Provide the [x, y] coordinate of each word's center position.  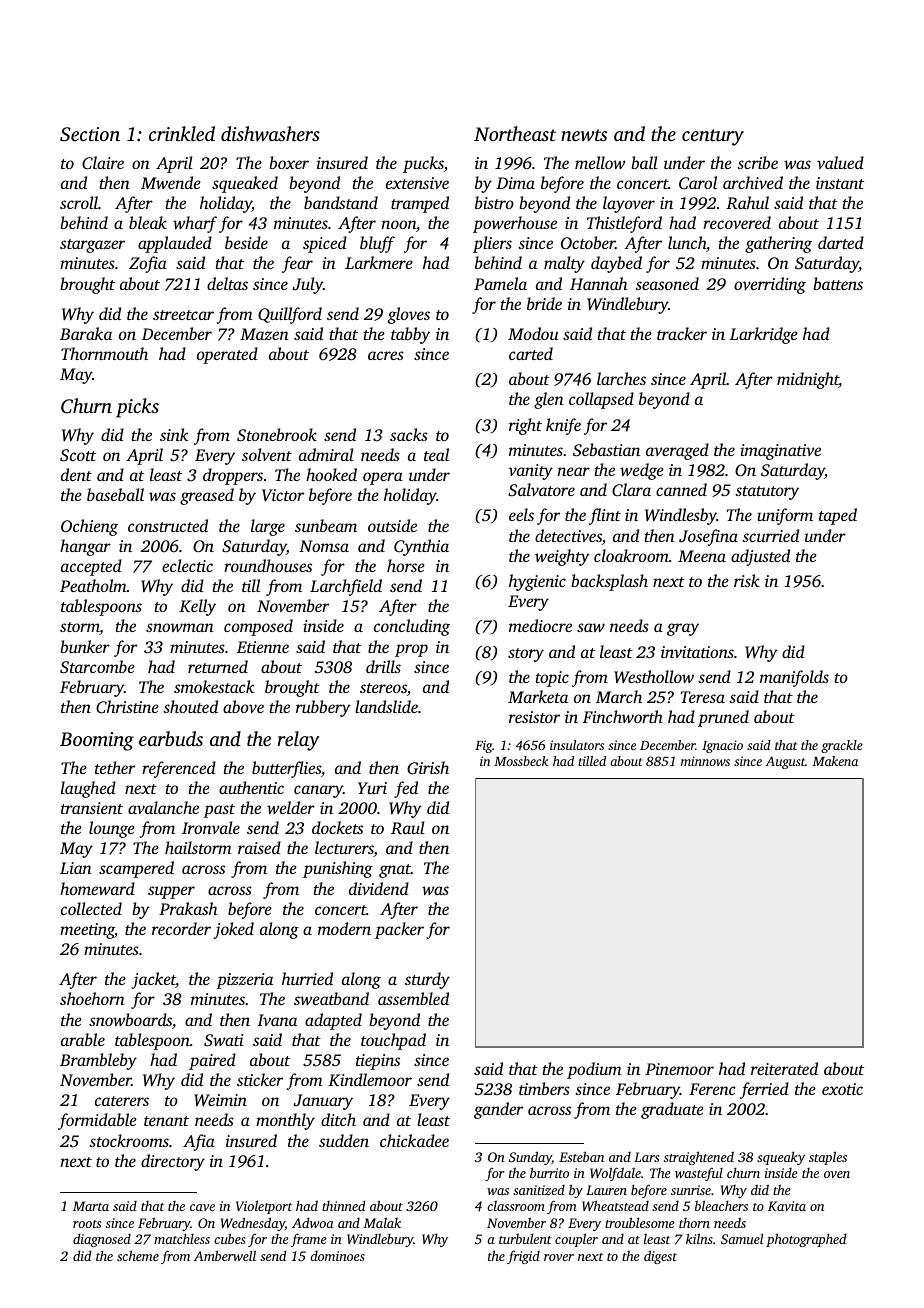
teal [436, 454]
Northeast [515, 133]
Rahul [747, 202]
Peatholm [93, 585]
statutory [767, 493]
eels [521, 514]
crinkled [182, 133]
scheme [138, 1255]
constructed [168, 525]
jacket [154, 980]
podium [594, 1070]
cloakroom [631, 555]
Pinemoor [679, 1069]
